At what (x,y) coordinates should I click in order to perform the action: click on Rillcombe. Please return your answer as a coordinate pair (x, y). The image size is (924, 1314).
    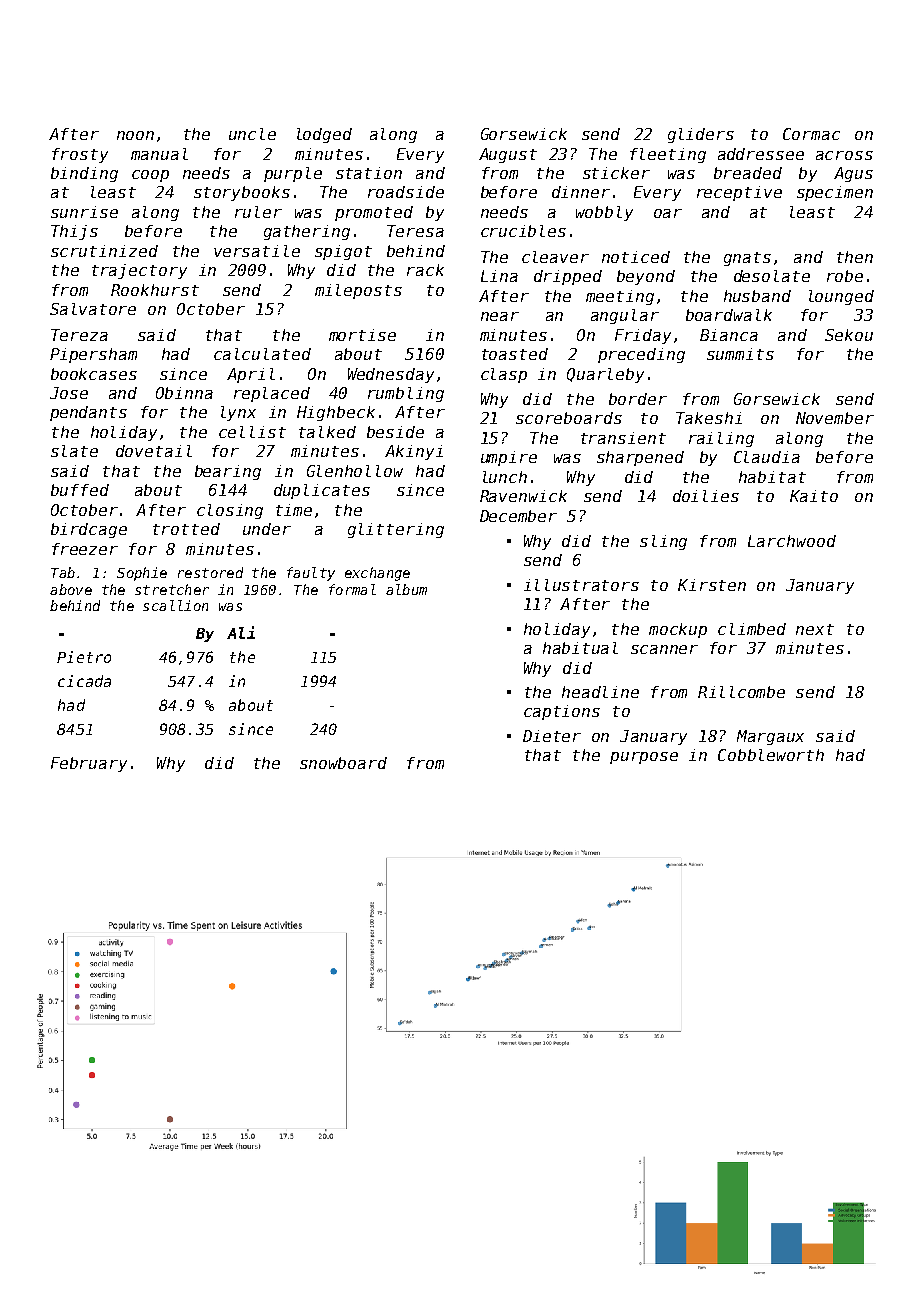
    Looking at the image, I should click on (741, 692).
